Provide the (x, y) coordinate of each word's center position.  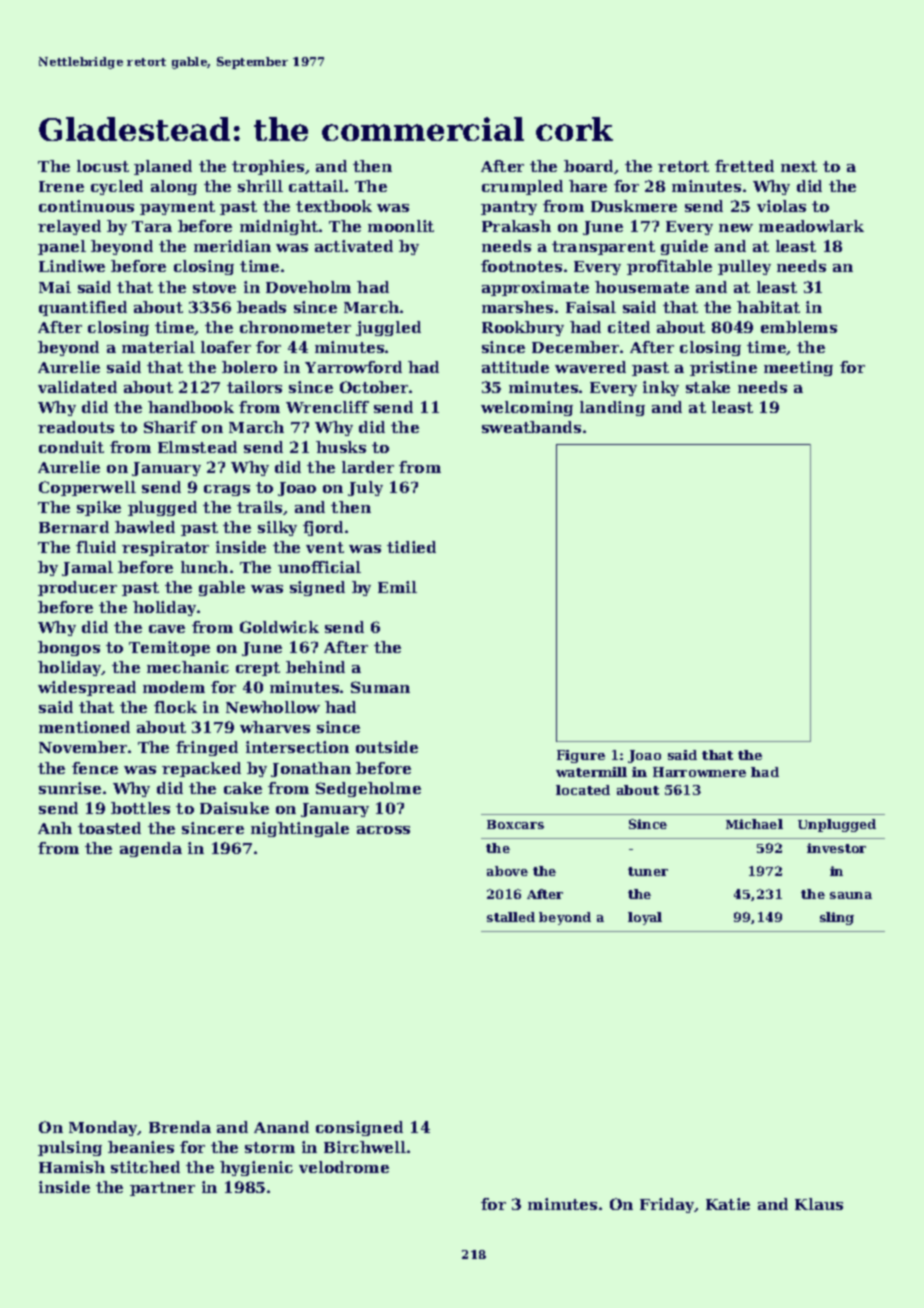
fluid (96, 547)
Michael (754, 824)
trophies (268, 167)
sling (837, 918)
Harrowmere (699, 772)
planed (163, 167)
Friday (667, 1205)
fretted (744, 166)
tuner (648, 871)
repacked (201, 769)
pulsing (70, 1148)
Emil (397, 587)
